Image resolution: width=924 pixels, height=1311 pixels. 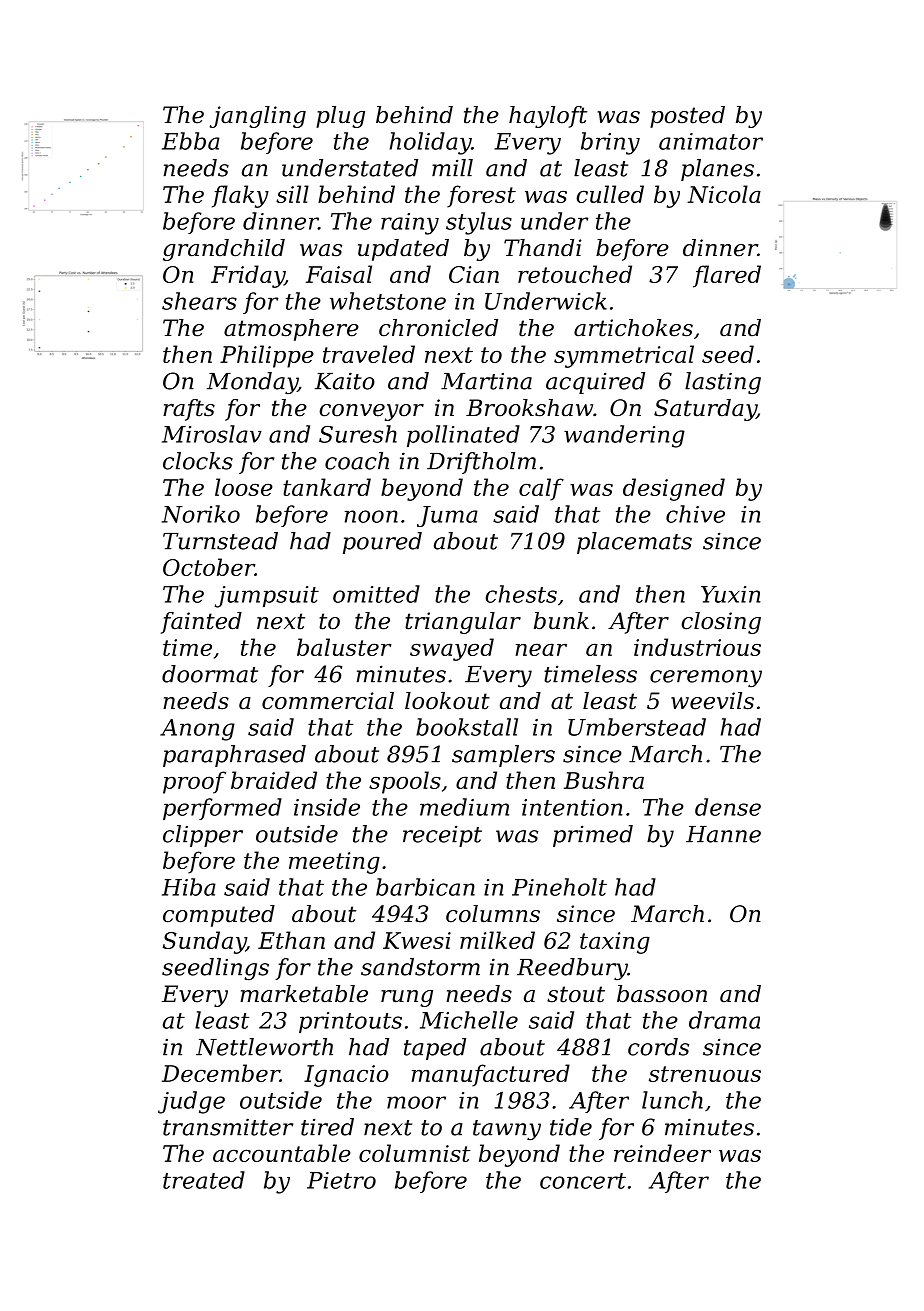 What do you see at coordinates (497, 940) in the image?
I see `milked` at bounding box center [497, 940].
